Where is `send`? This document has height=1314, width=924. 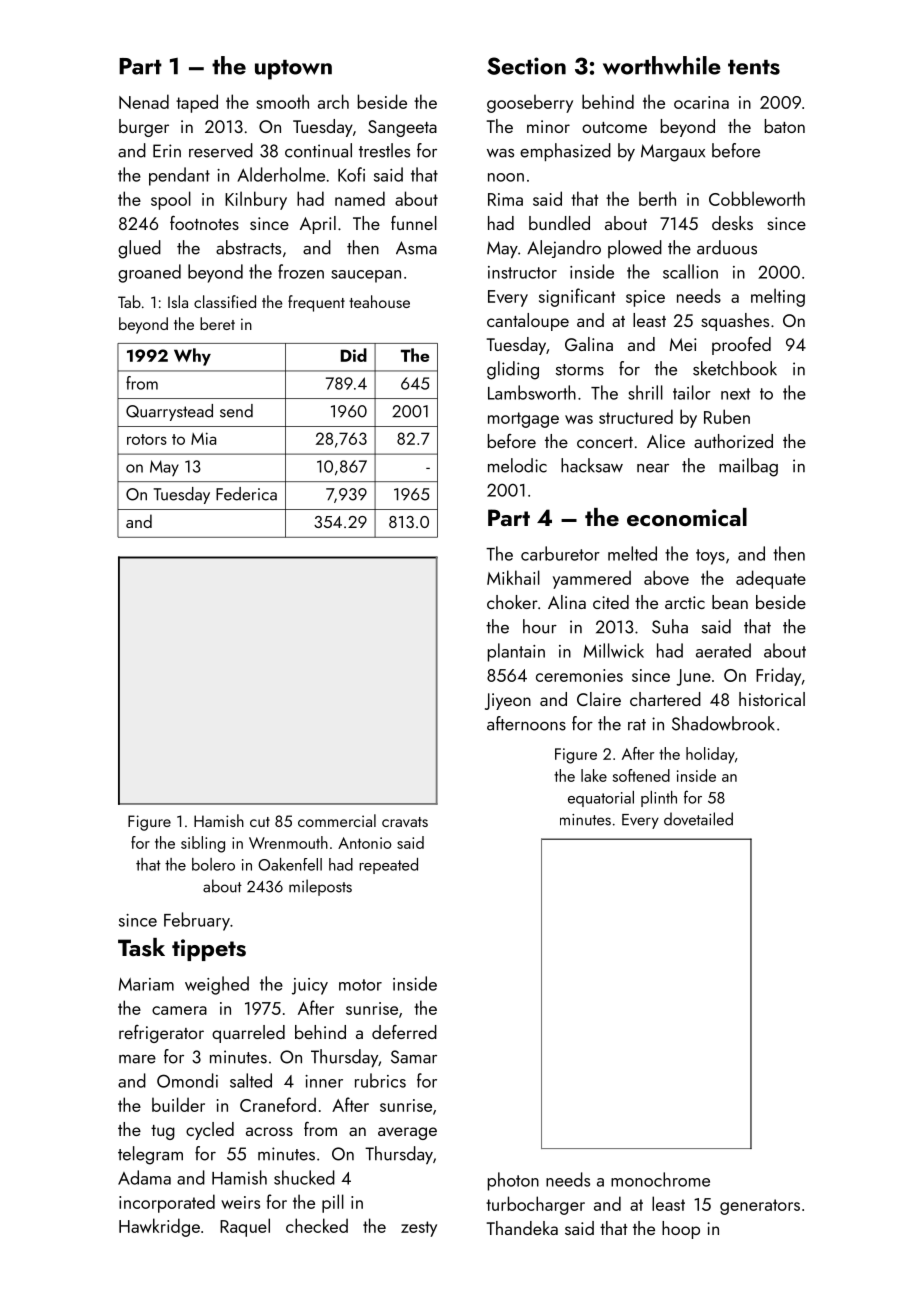 send is located at coordinates (236, 411).
